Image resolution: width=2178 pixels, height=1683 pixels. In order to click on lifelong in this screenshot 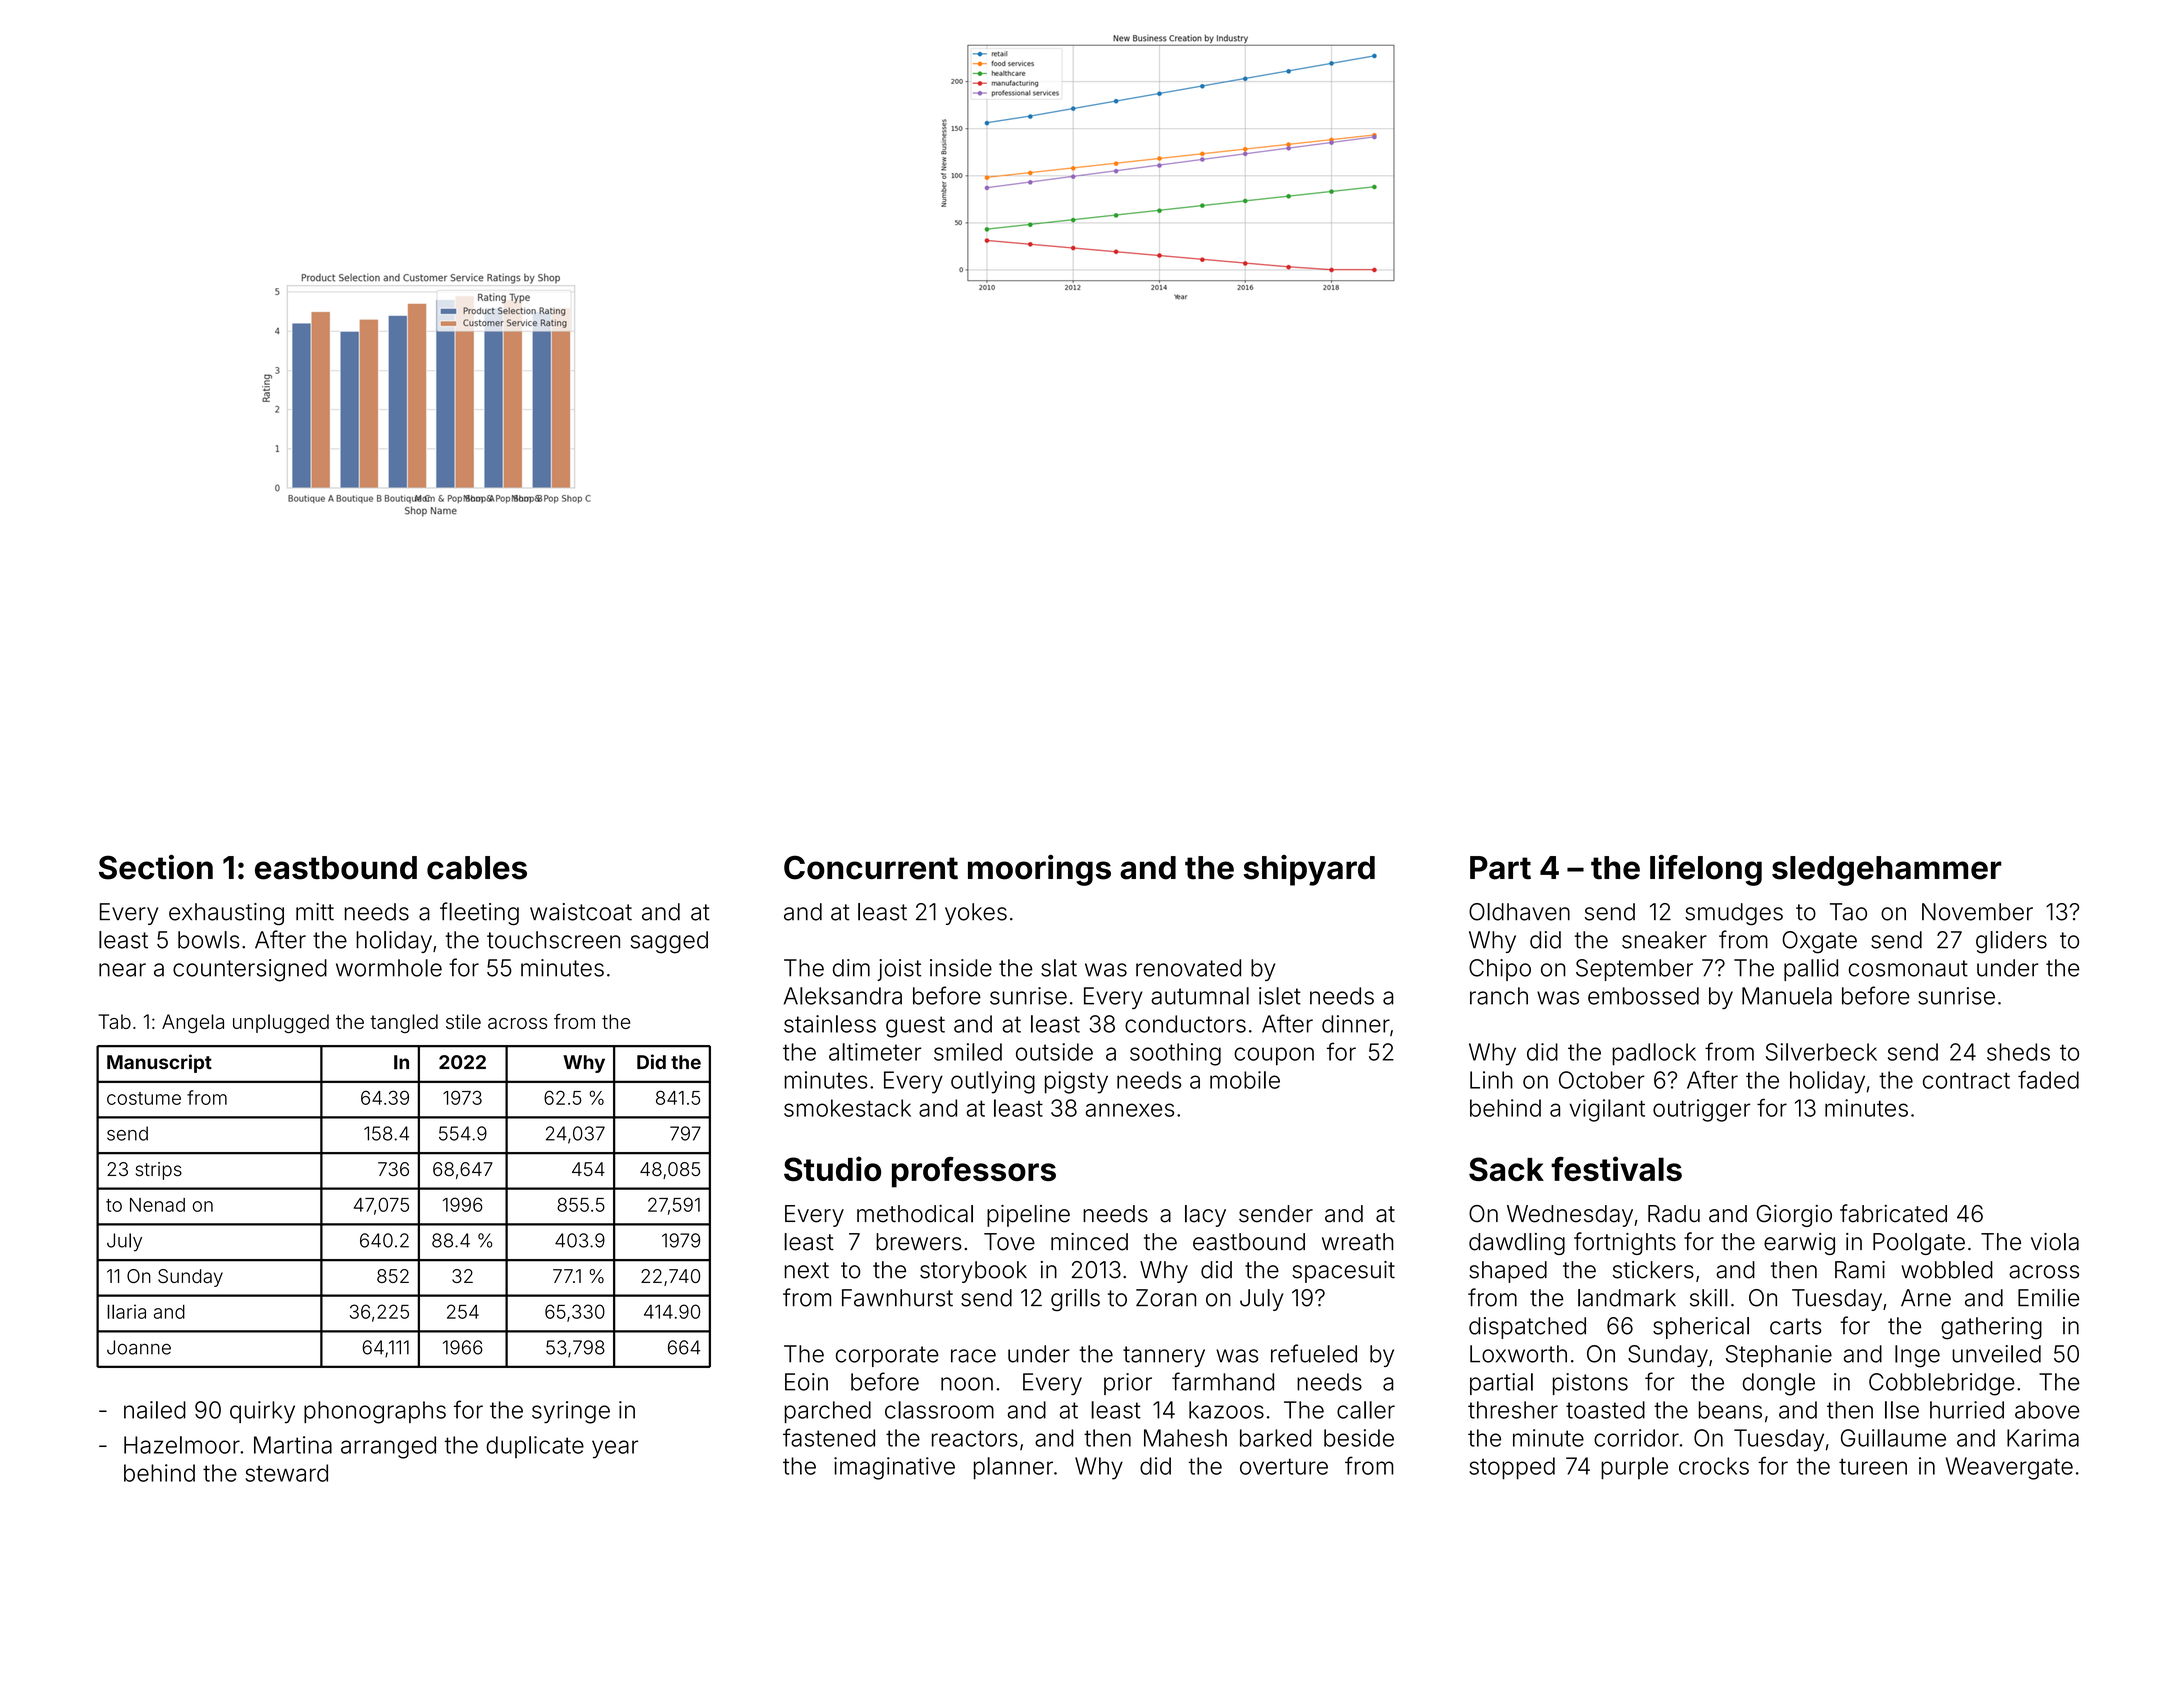, I will do `click(1706, 870)`.
